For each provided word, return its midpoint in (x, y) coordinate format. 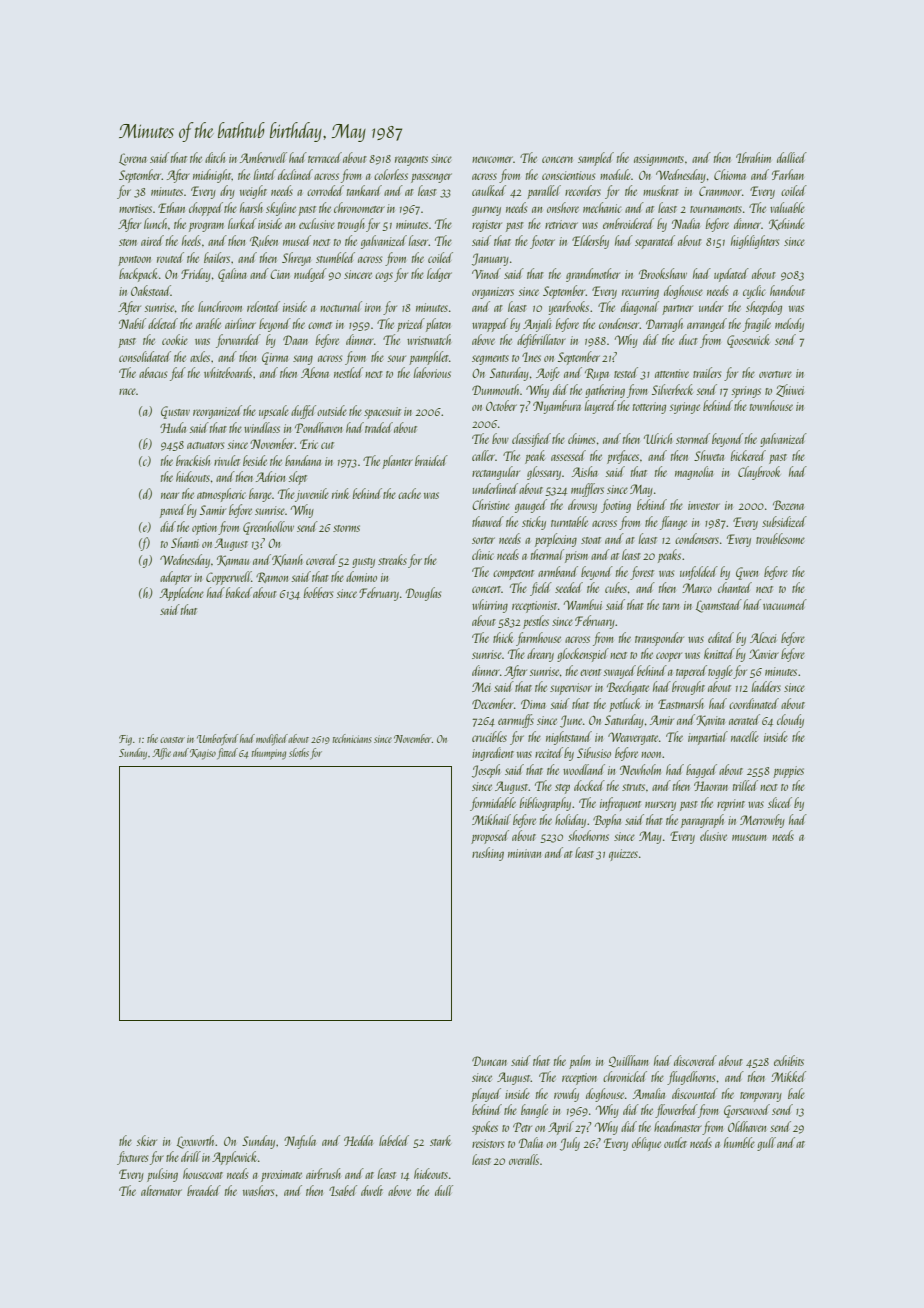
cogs (384, 277)
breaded (204, 1190)
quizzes (623, 855)
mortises (135, 208)
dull (444, 1190)
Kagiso (203, 754)
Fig (125, 740)
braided (431, 460)
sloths (299, 752)
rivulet (227, 460)
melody (789, 325)
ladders (766, 686)
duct (688, 339)
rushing (488, 854)
